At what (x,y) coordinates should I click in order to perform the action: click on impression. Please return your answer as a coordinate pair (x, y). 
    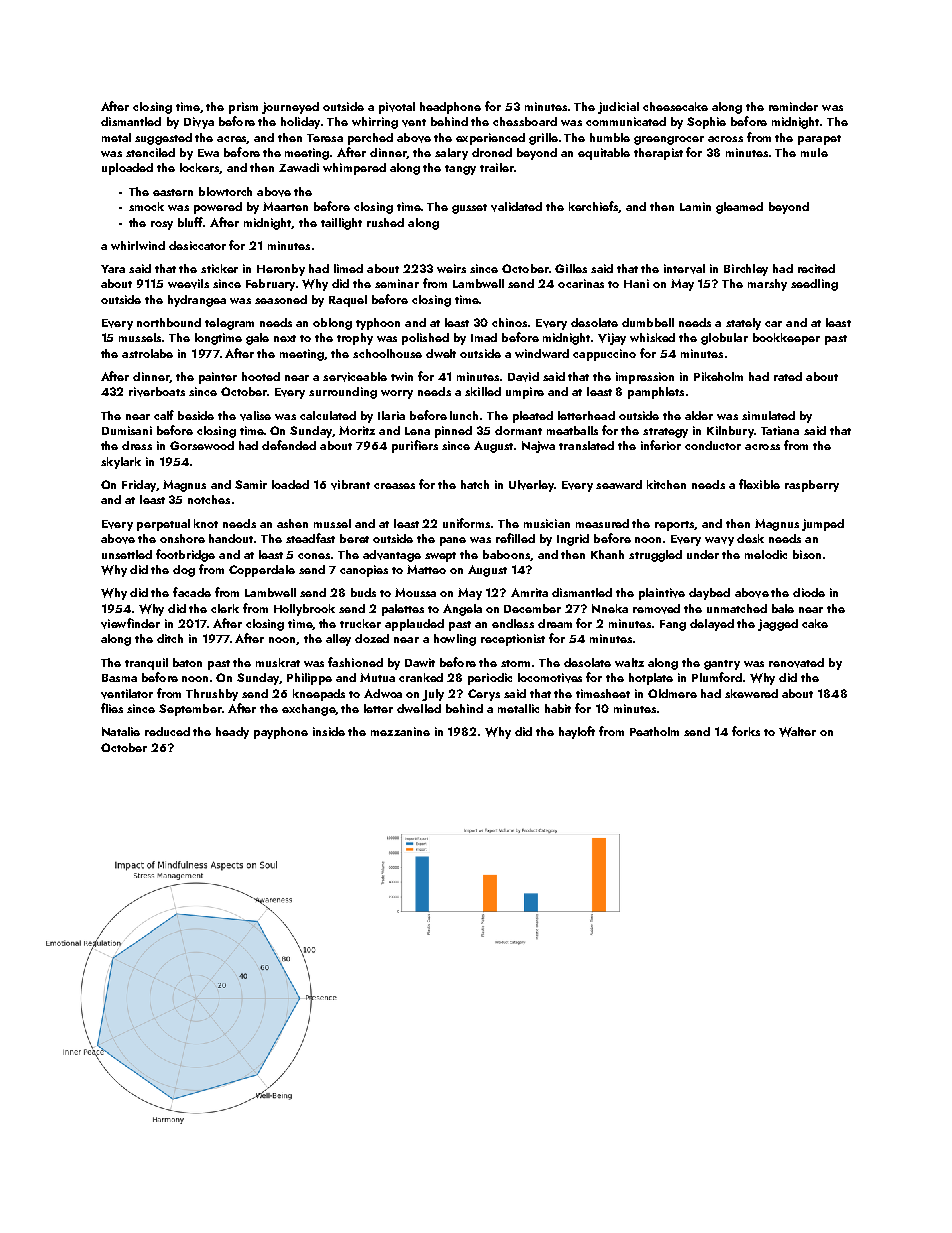
    Looking at the image, I should click on (645, 378).
